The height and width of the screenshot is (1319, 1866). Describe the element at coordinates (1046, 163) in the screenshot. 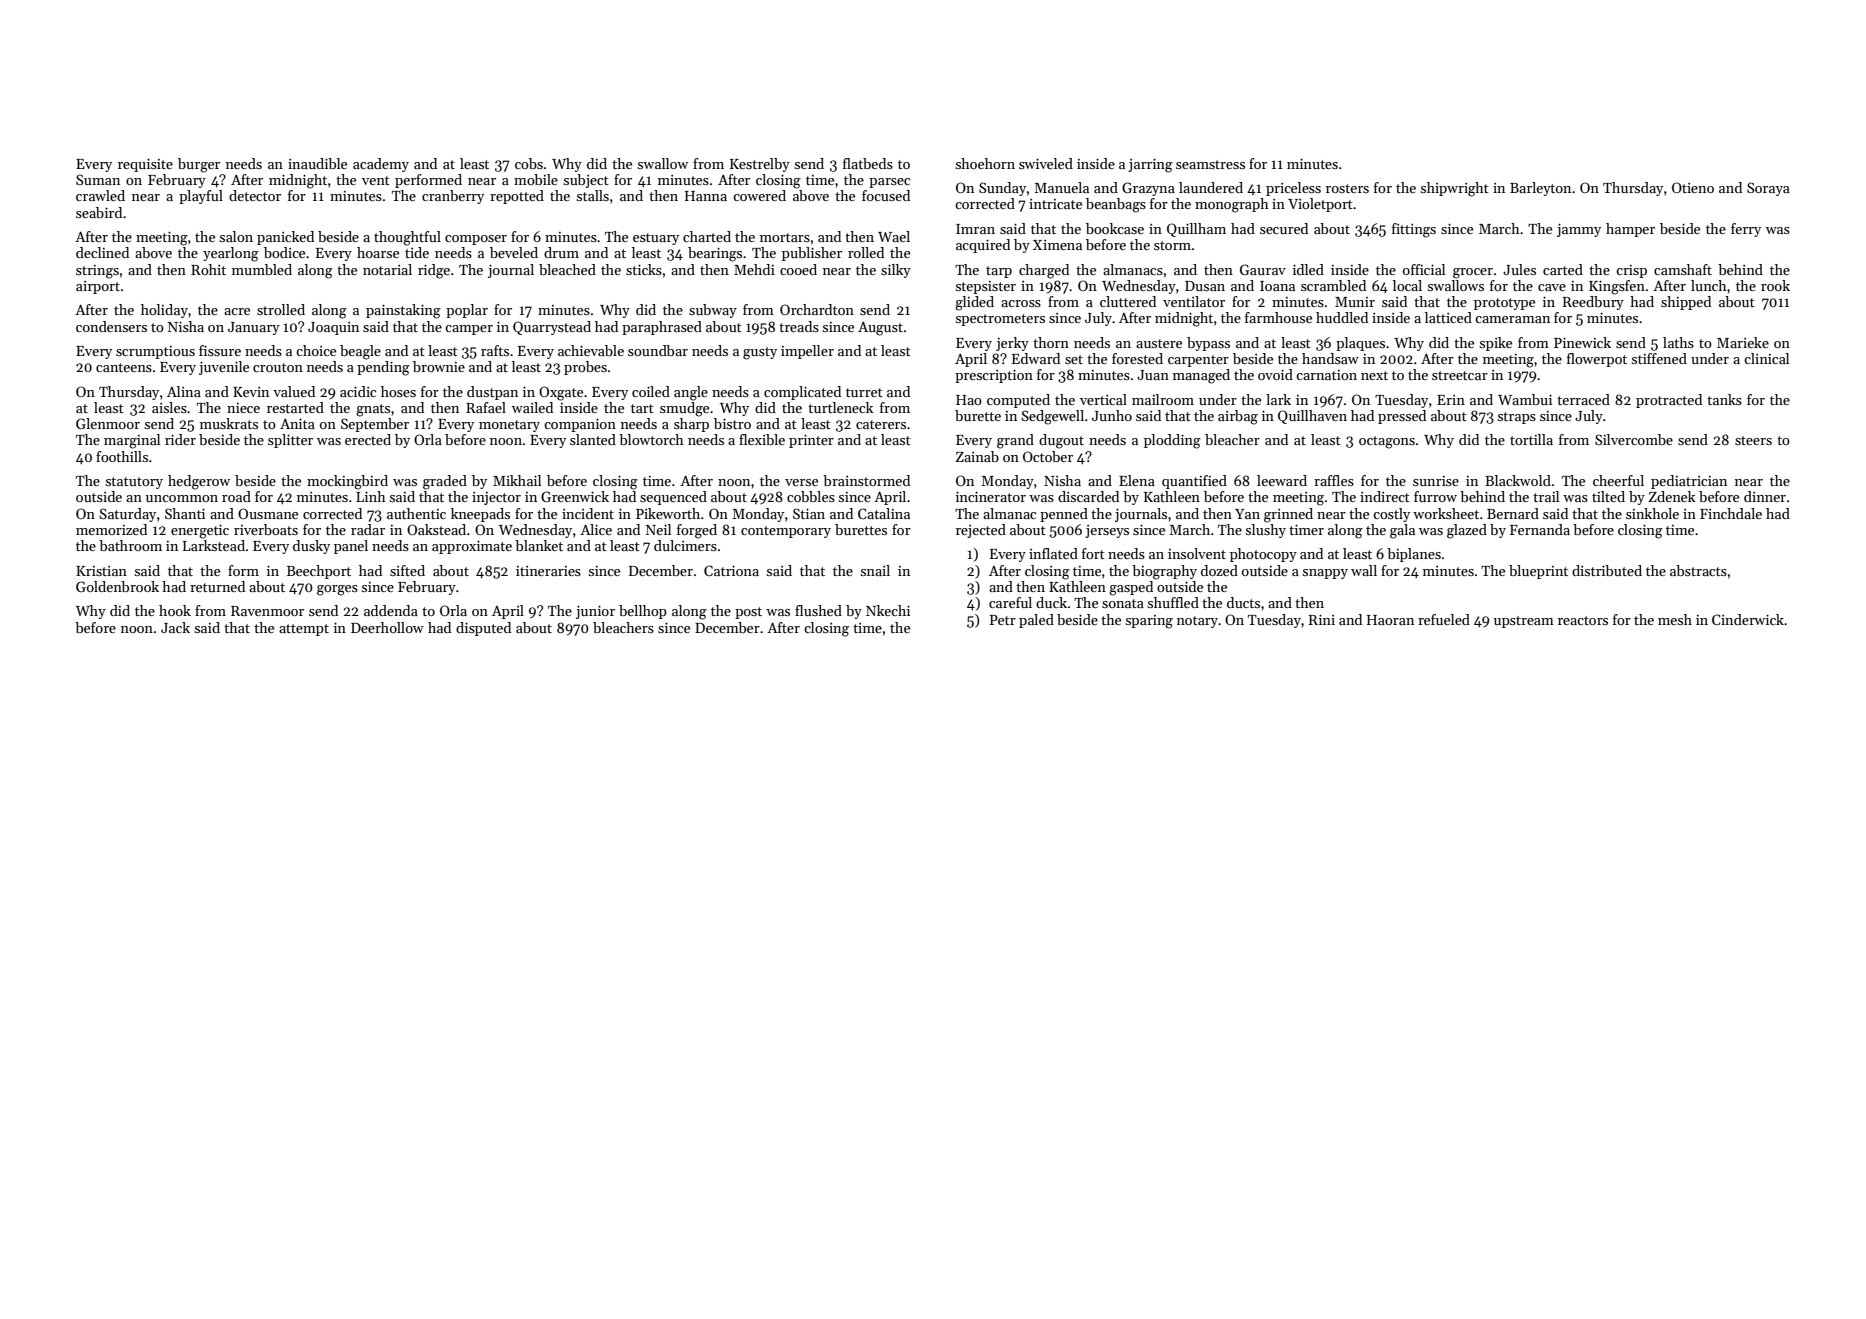

I see `swiveled` at that location.
